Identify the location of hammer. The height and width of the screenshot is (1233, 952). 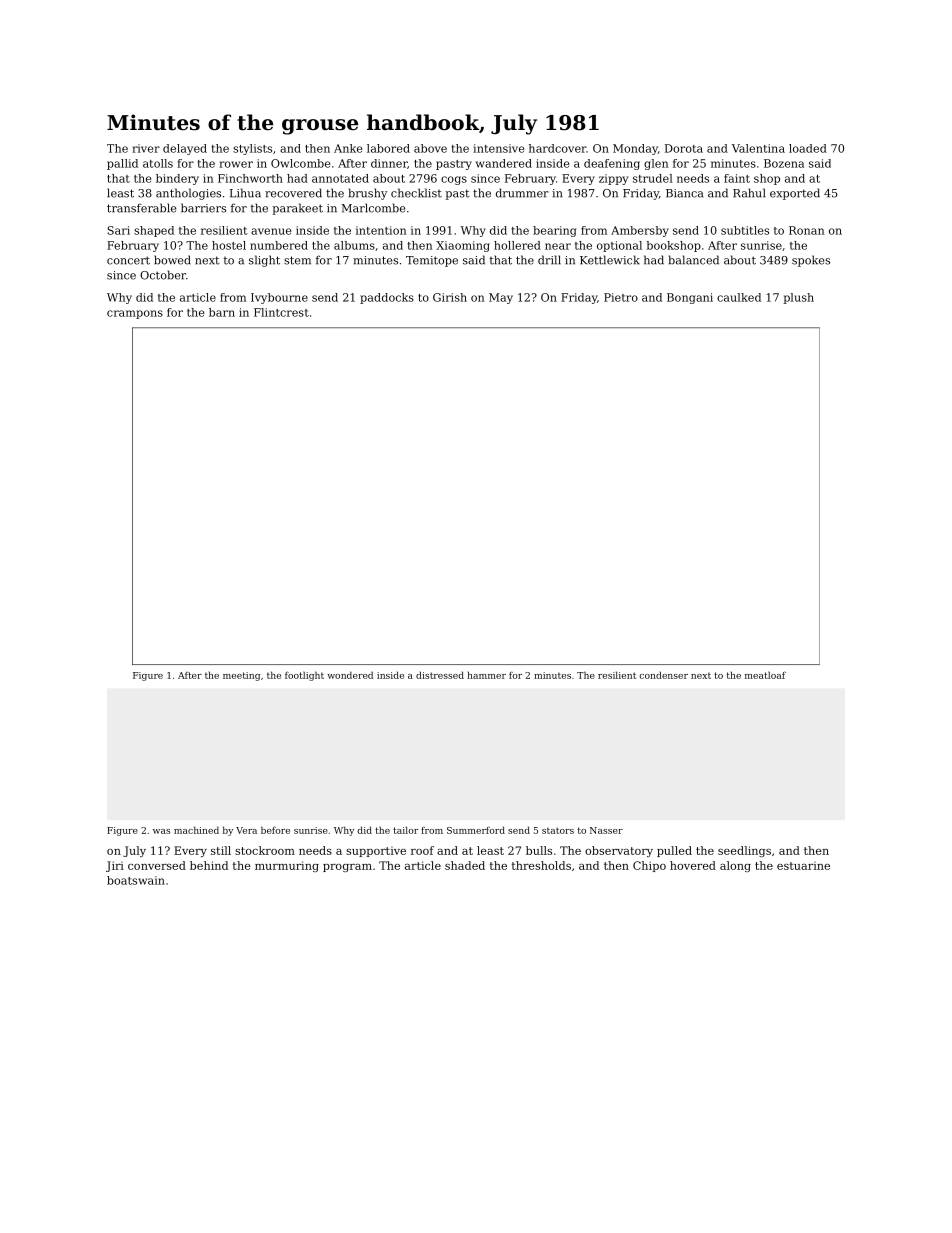
(486, 675).
